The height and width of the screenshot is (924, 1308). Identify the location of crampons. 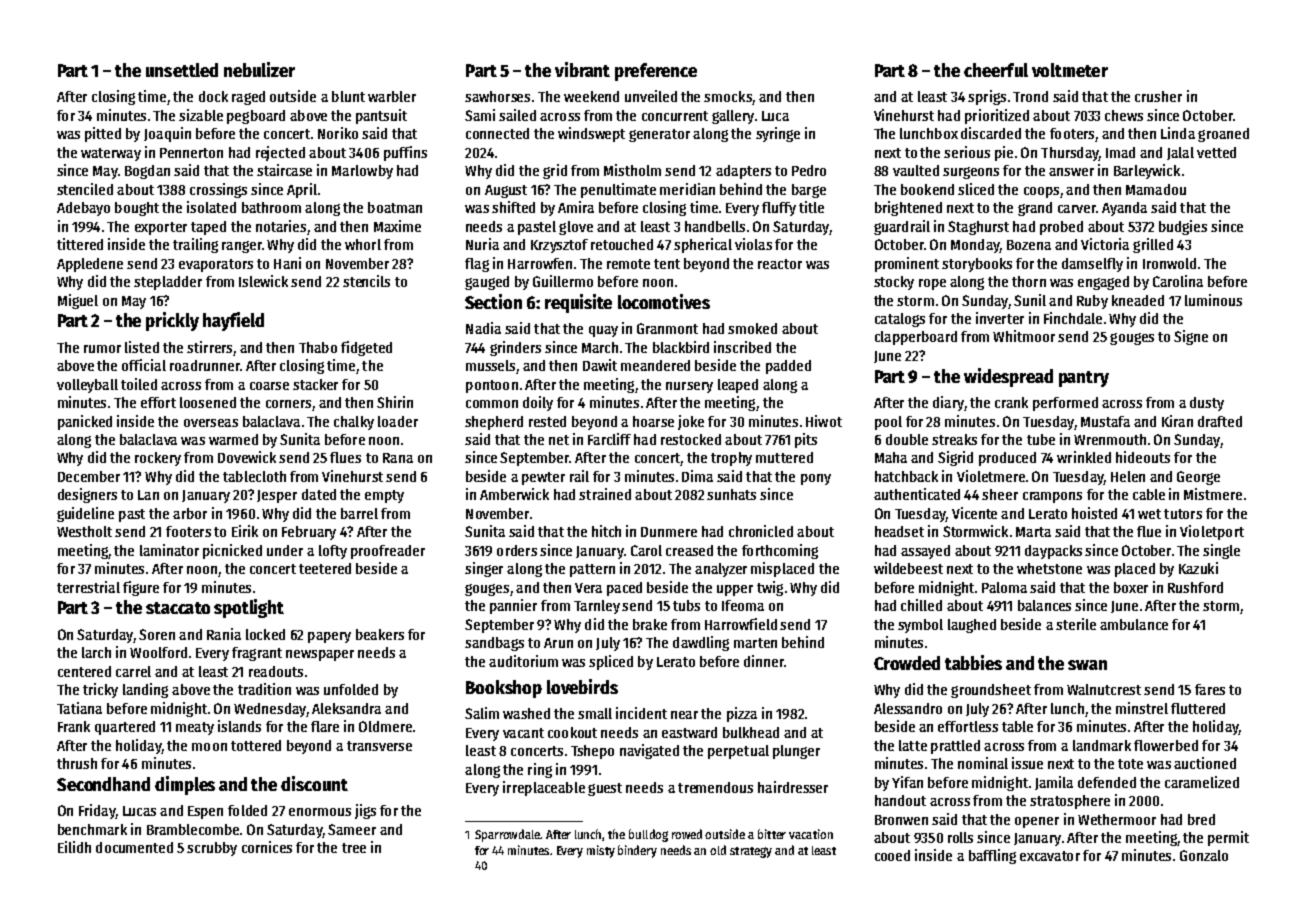
(1052, 497).
